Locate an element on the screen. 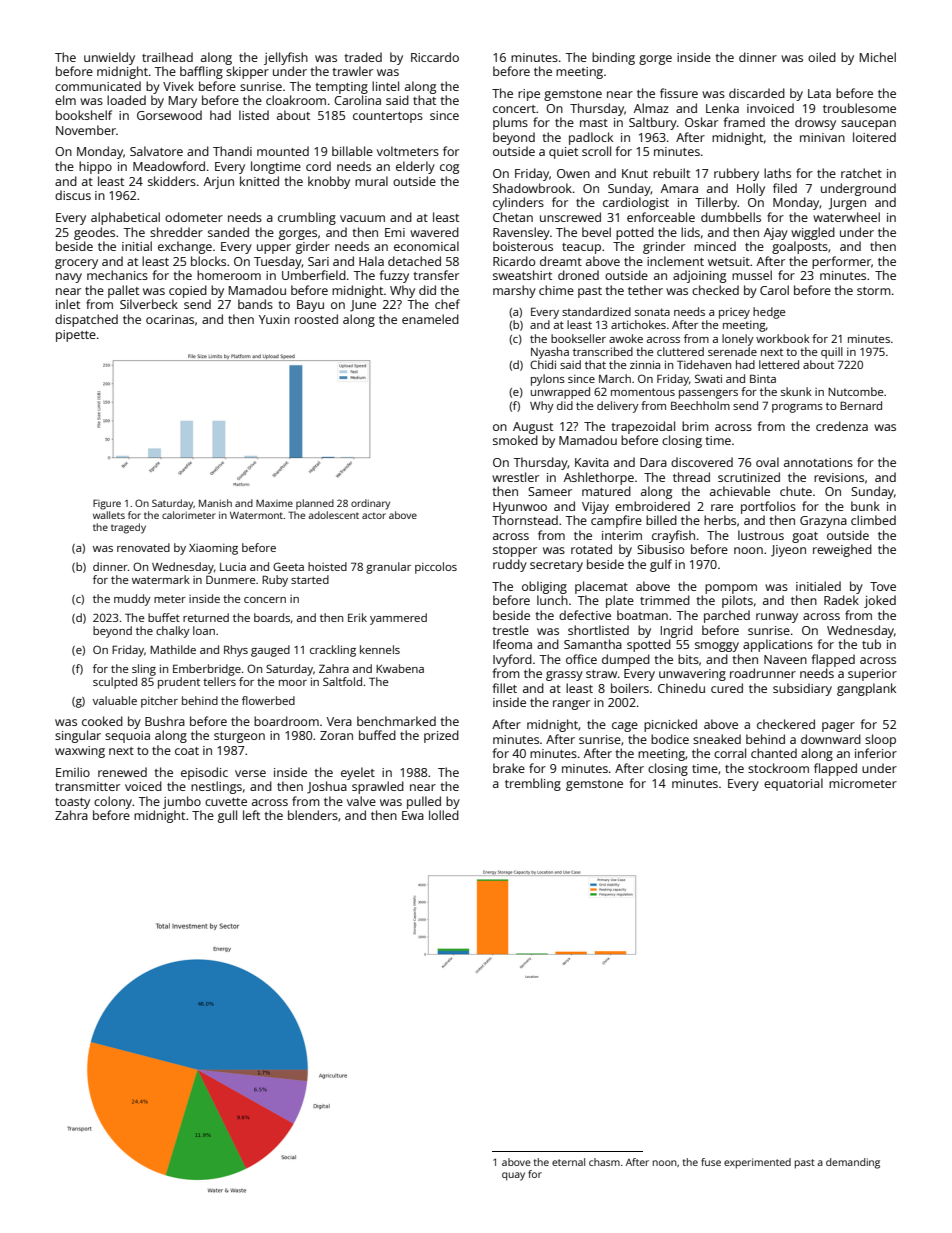 The height and width of the screenshot is (1233, 952). toasty is located at coordinates (72, 803).
